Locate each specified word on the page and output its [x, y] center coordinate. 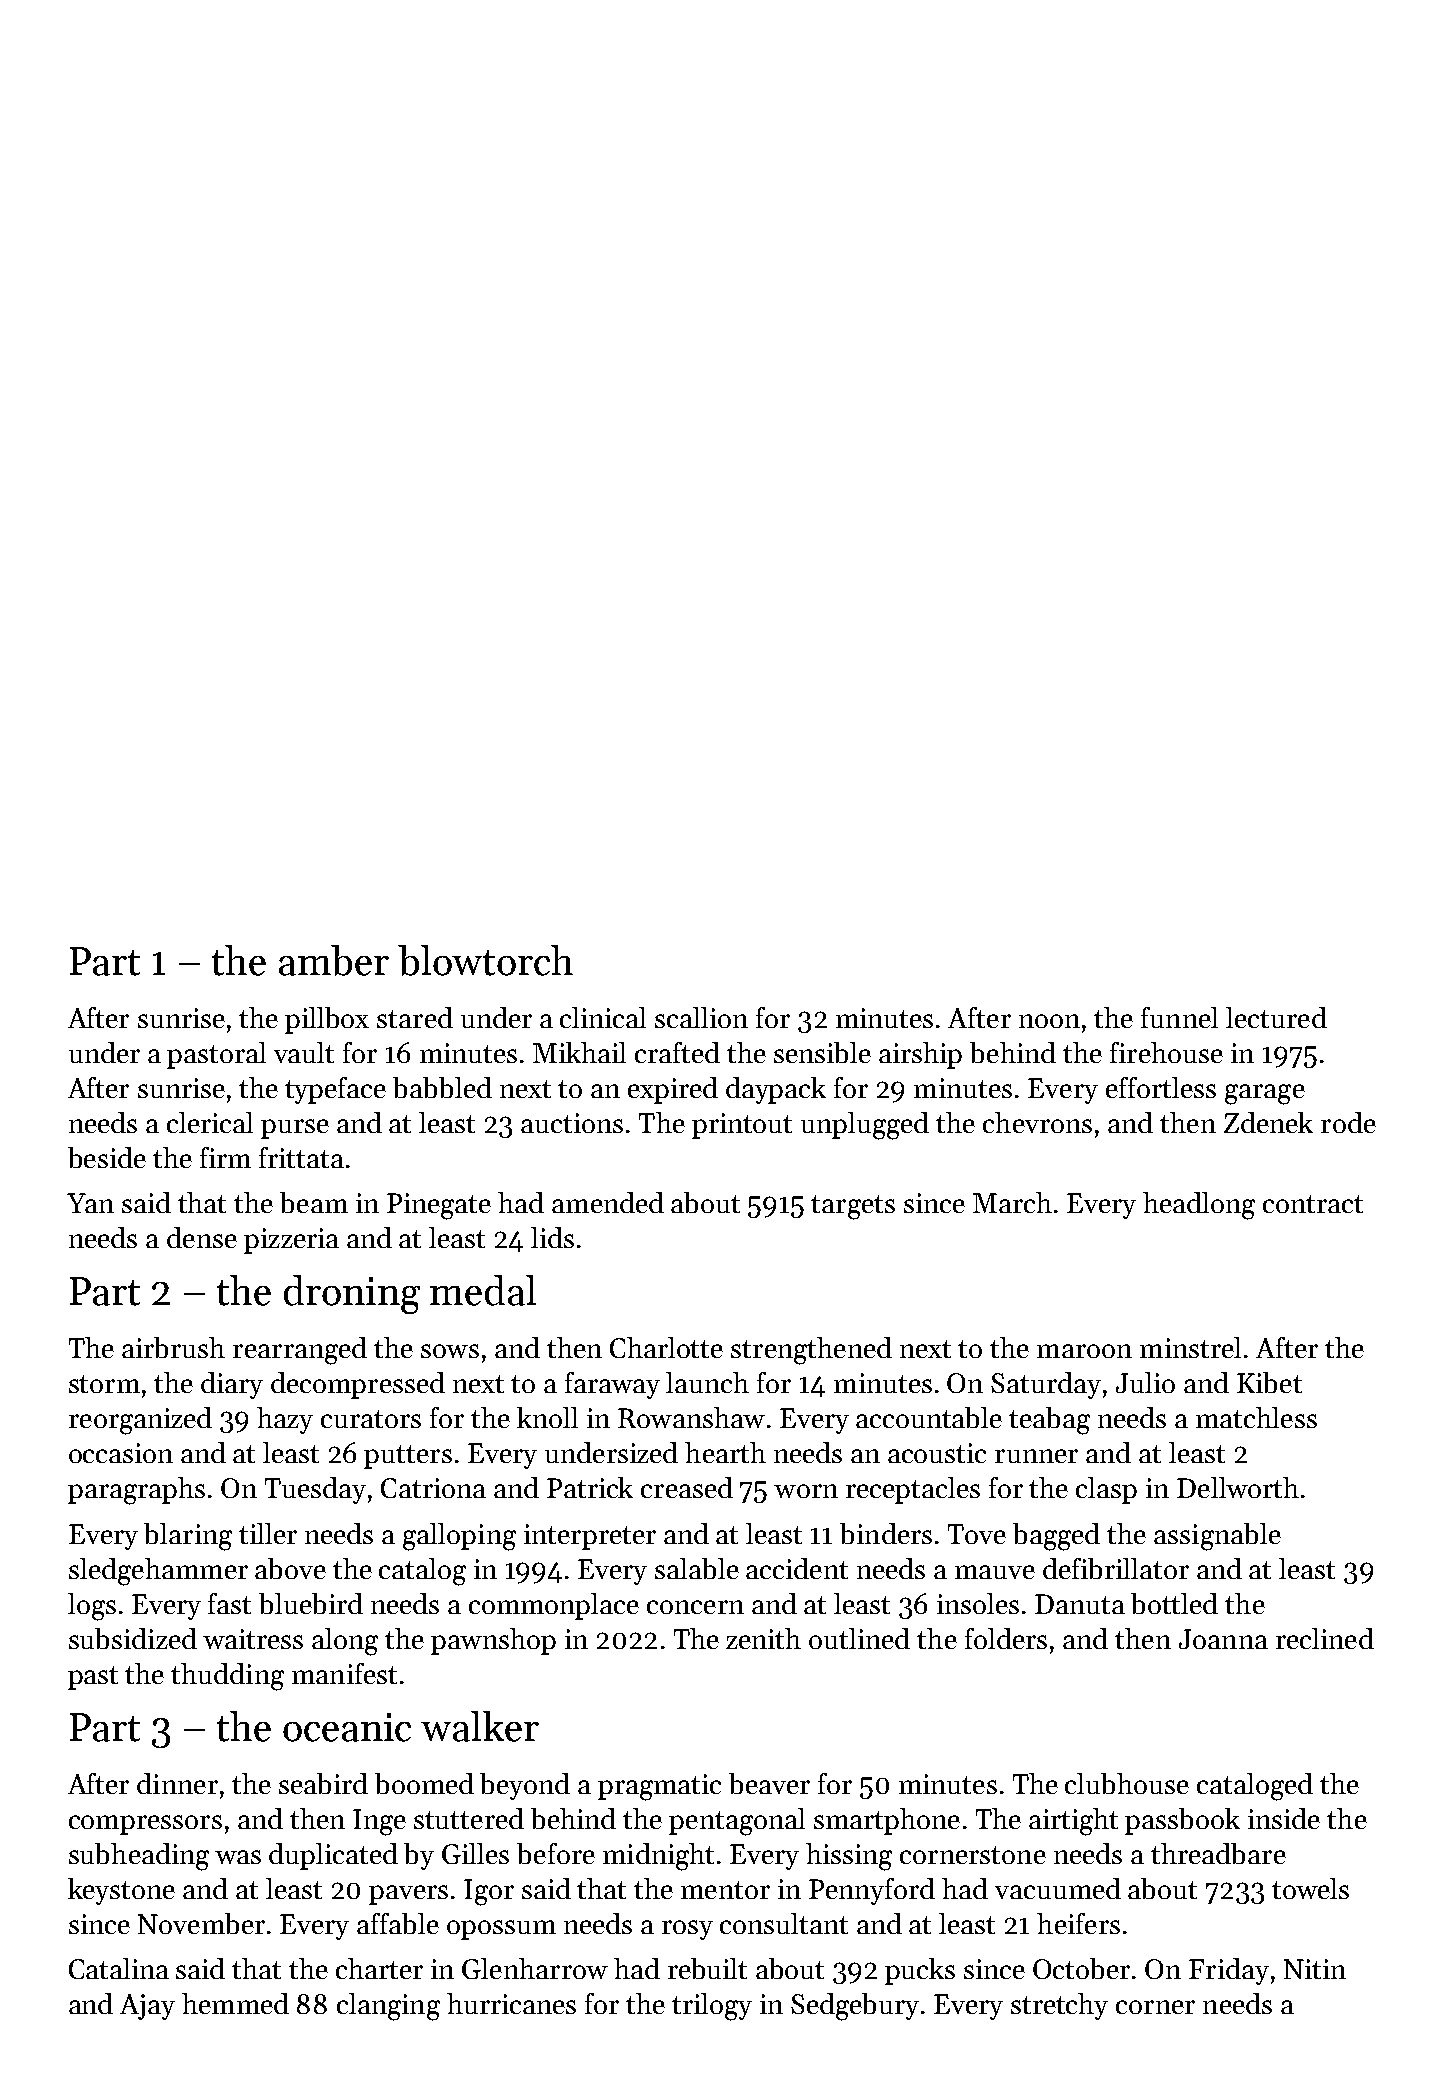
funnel [1179, 1017]
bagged [1056, 1537]
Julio [1145, 1382]
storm [104, 1384]
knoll [547, 1417]
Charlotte [666, 1347]
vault [304, 1052]
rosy [687, 1930]
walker [480, 1726]
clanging [388, 2007]
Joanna [1223, 1639]
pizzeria [291, 1241]
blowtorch [485, 960]
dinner [177, 1783]
